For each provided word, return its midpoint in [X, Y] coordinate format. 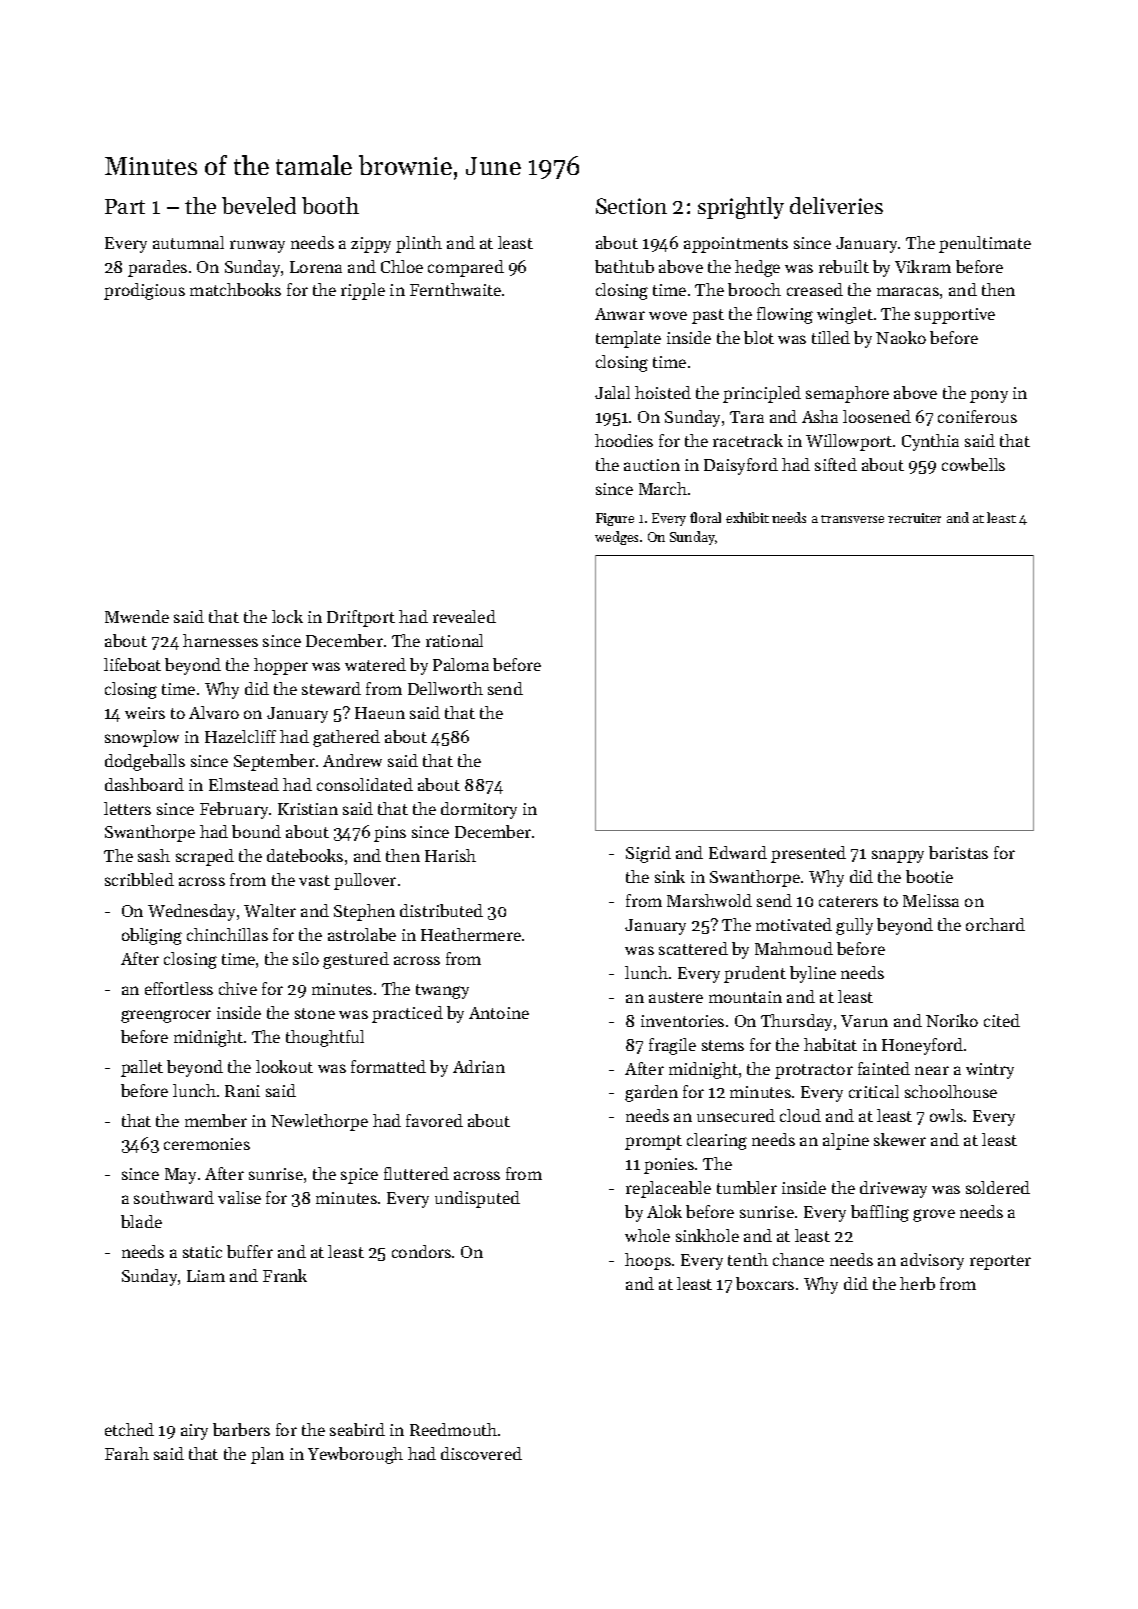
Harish [450, 855]
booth [330, 205]
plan [267, 1455]
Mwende [137, 616]
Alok [664, 1211]
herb [917, 1283]
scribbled [139, 879]
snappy [898, 856]
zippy [371, 245]
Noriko [952, 1020]
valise [239, 1197]
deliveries [836, 205]
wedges [616, 538]
